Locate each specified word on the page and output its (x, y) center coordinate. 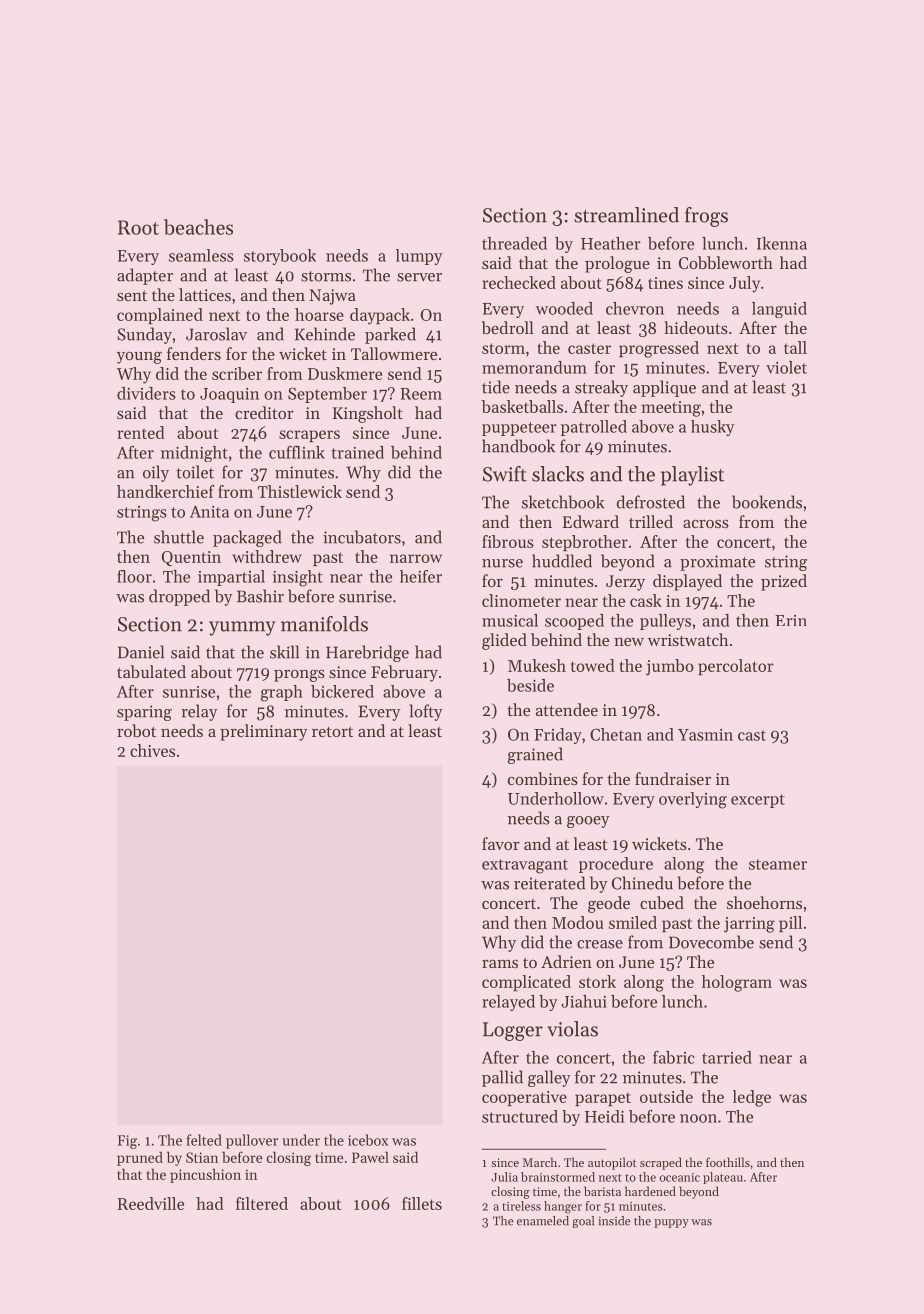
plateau (723, 1178)
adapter (145, 276)
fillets (422, 1203)
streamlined (626, 215)
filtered (262, 1203)
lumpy (419, 257)
